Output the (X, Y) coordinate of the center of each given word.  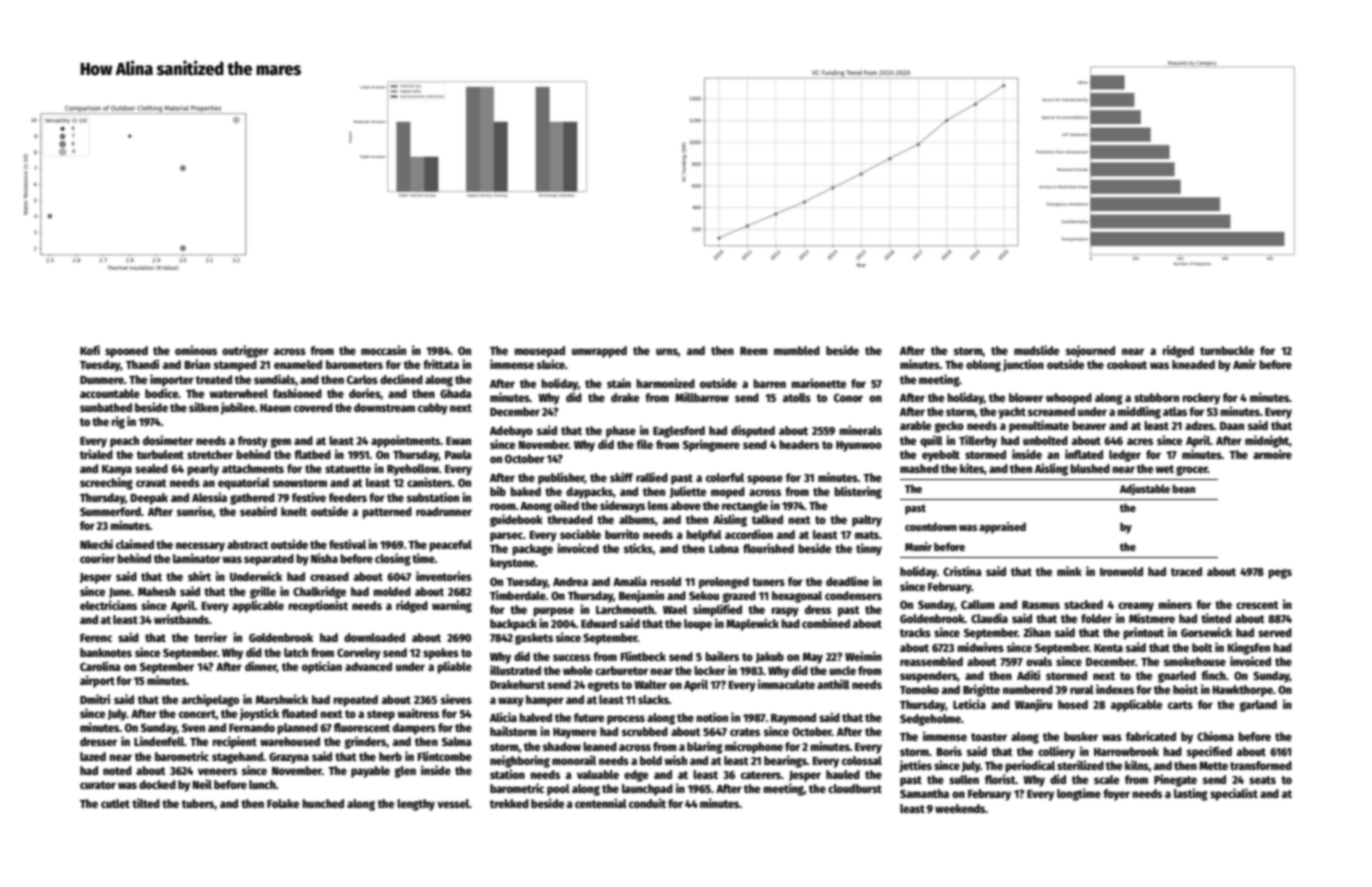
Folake (283, 803)
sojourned (1090, 351)
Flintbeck (643, 656)
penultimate (1039, 426)
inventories (444, 576)
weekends (960, 808)
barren (769, 383)
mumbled (797, 350)
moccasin (383, 350)
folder (1096, 618)
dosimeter (168, 440)
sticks (638, 548)
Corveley (359, 654)
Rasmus (1041, 605)
